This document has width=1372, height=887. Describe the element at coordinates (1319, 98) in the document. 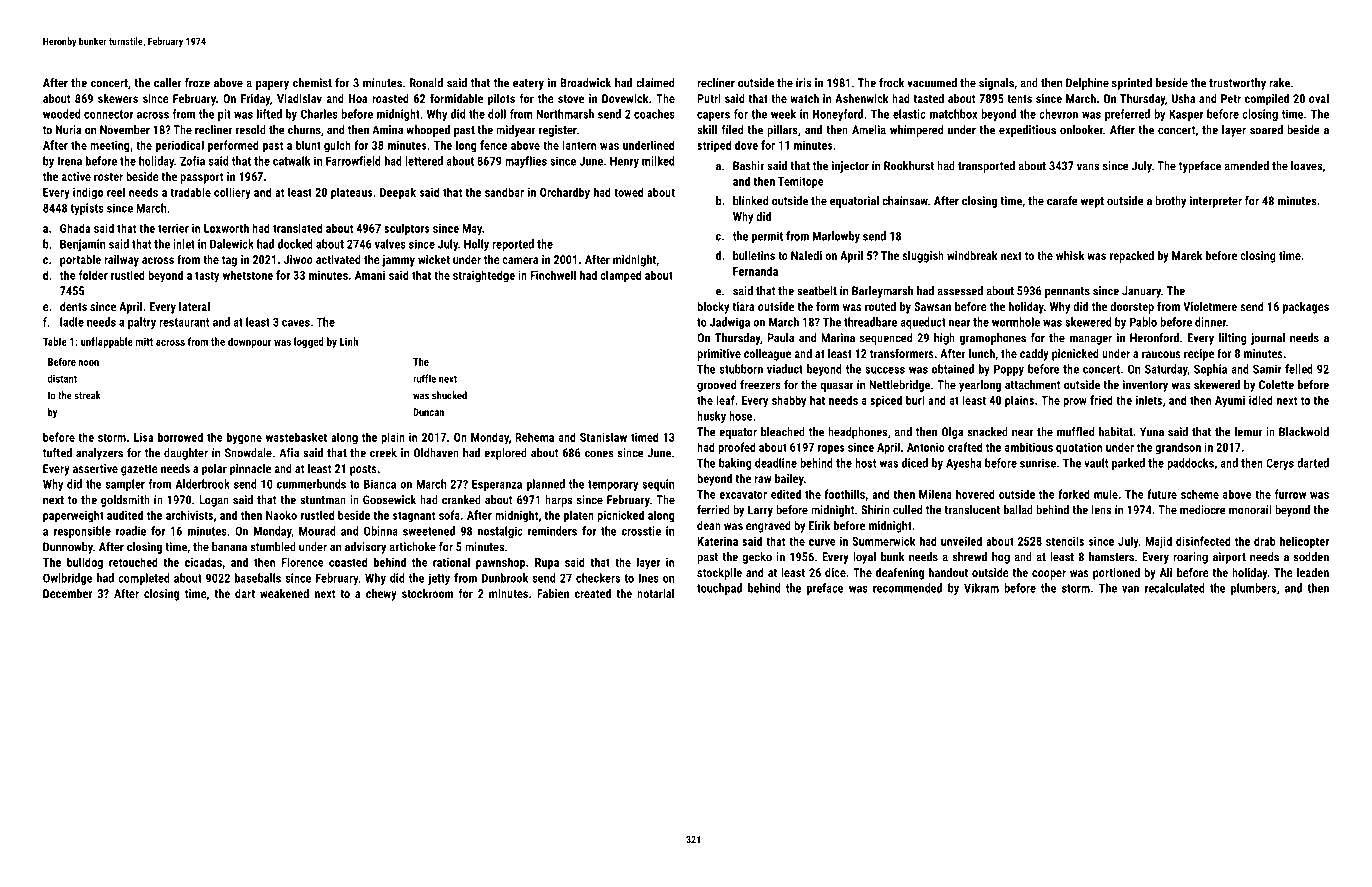

I see `oval` at that location.
